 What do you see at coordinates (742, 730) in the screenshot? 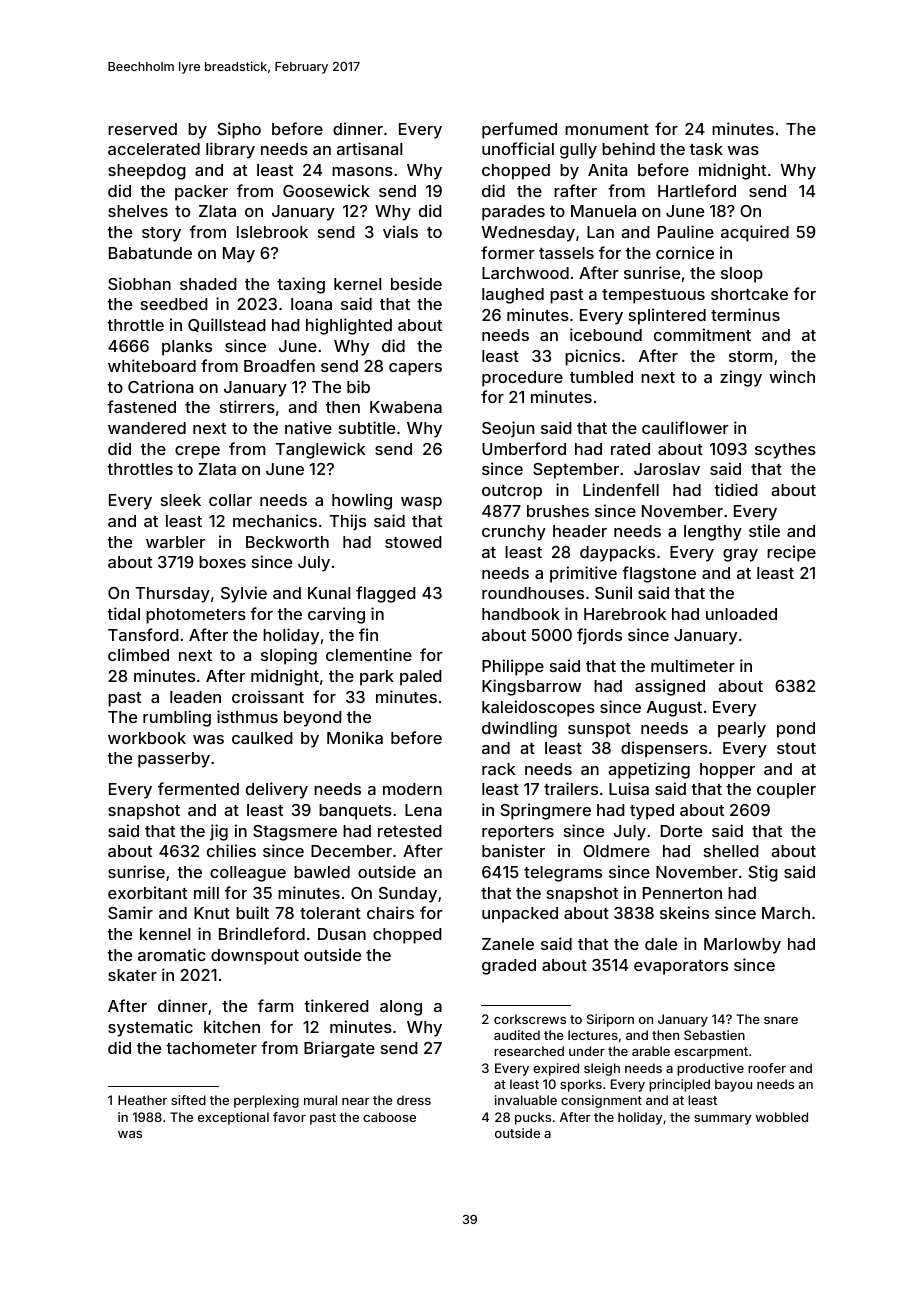
I see `pearly` at bounding box center [742, 730].
